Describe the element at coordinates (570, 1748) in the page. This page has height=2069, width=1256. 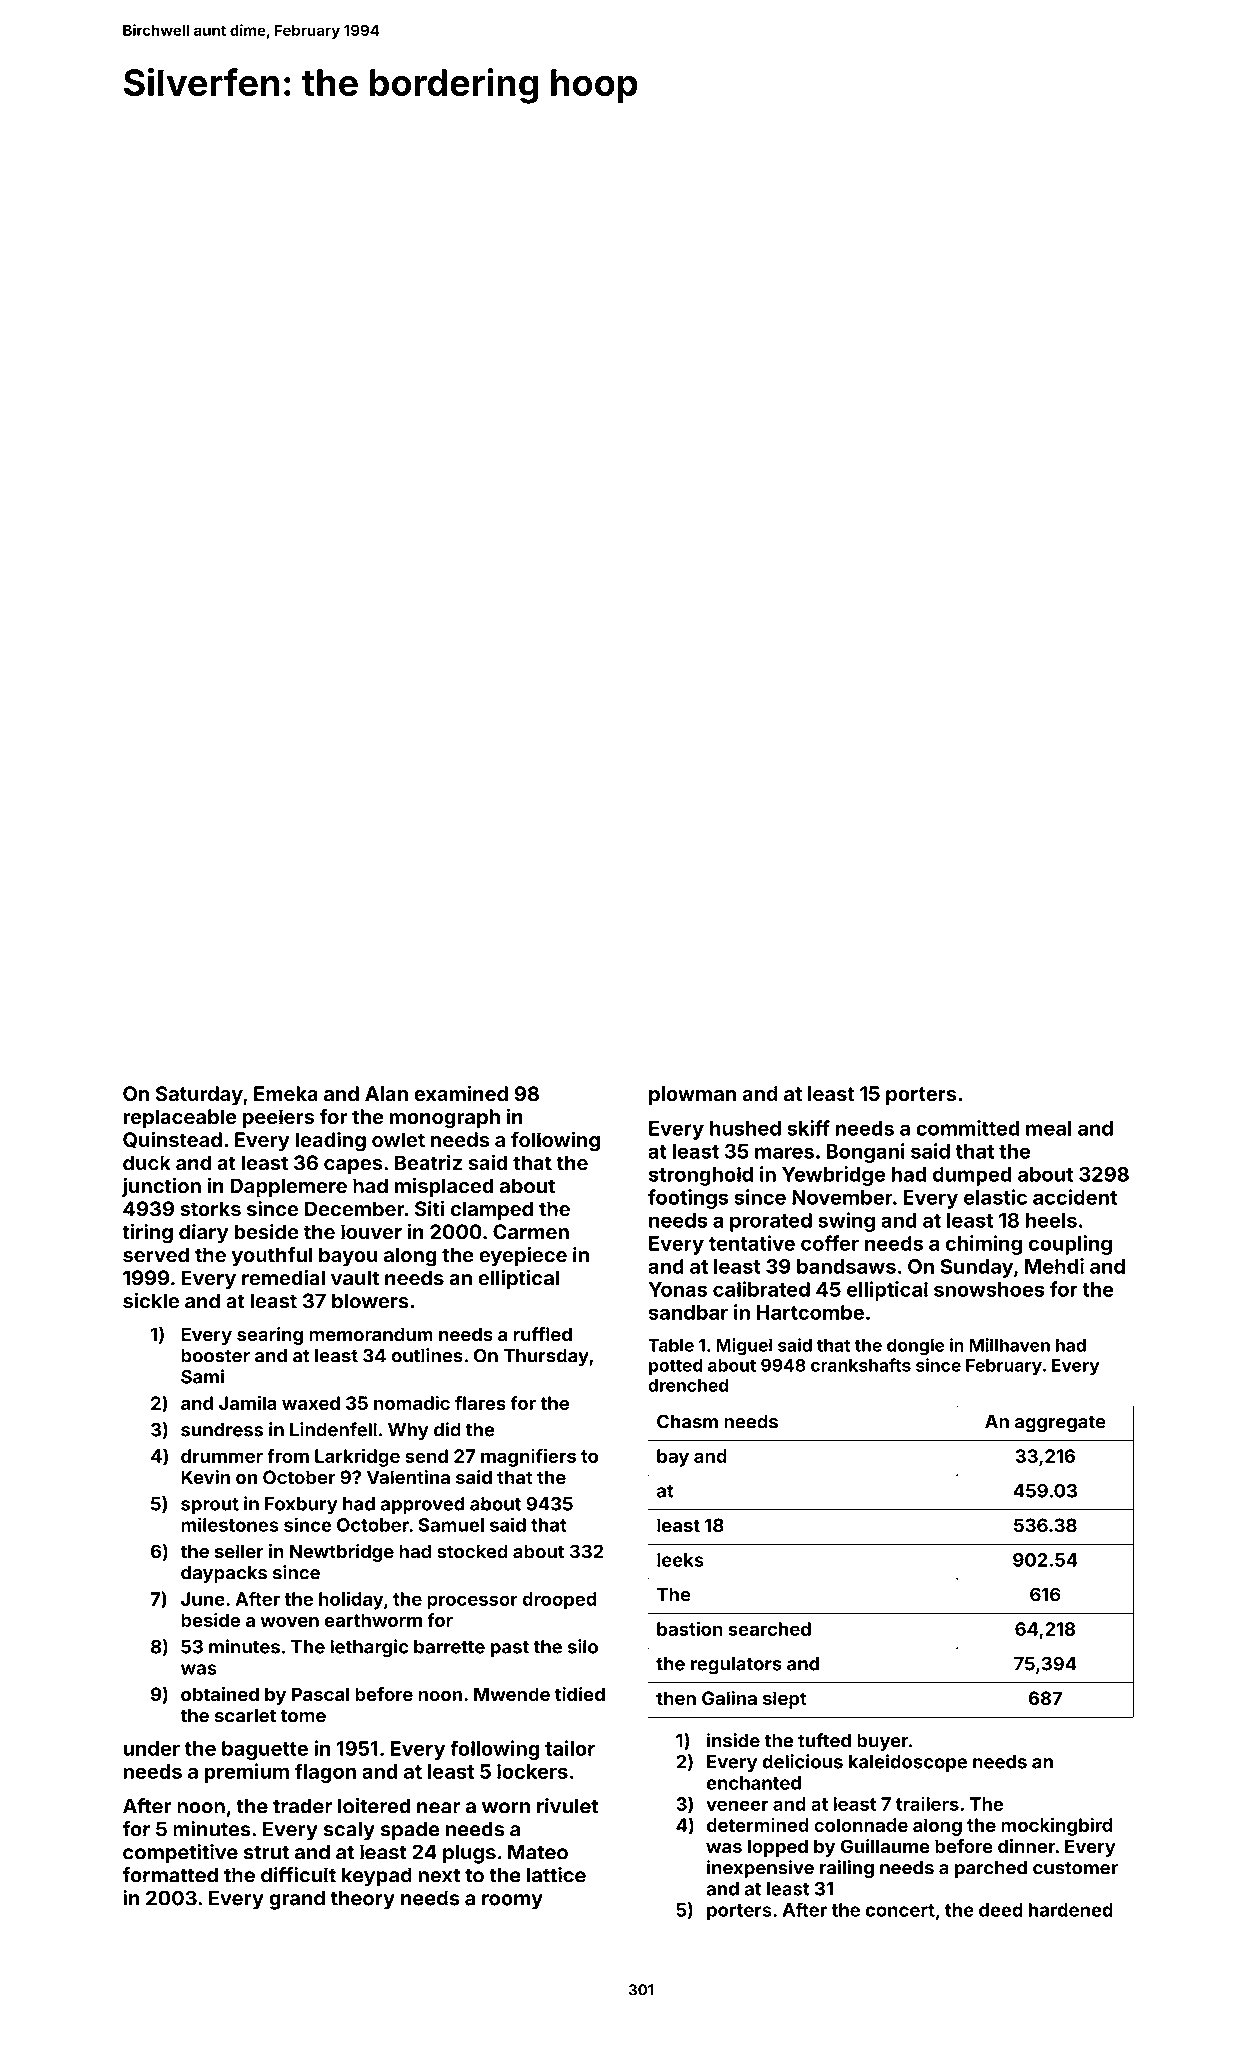
I see `tailor` at that location.
